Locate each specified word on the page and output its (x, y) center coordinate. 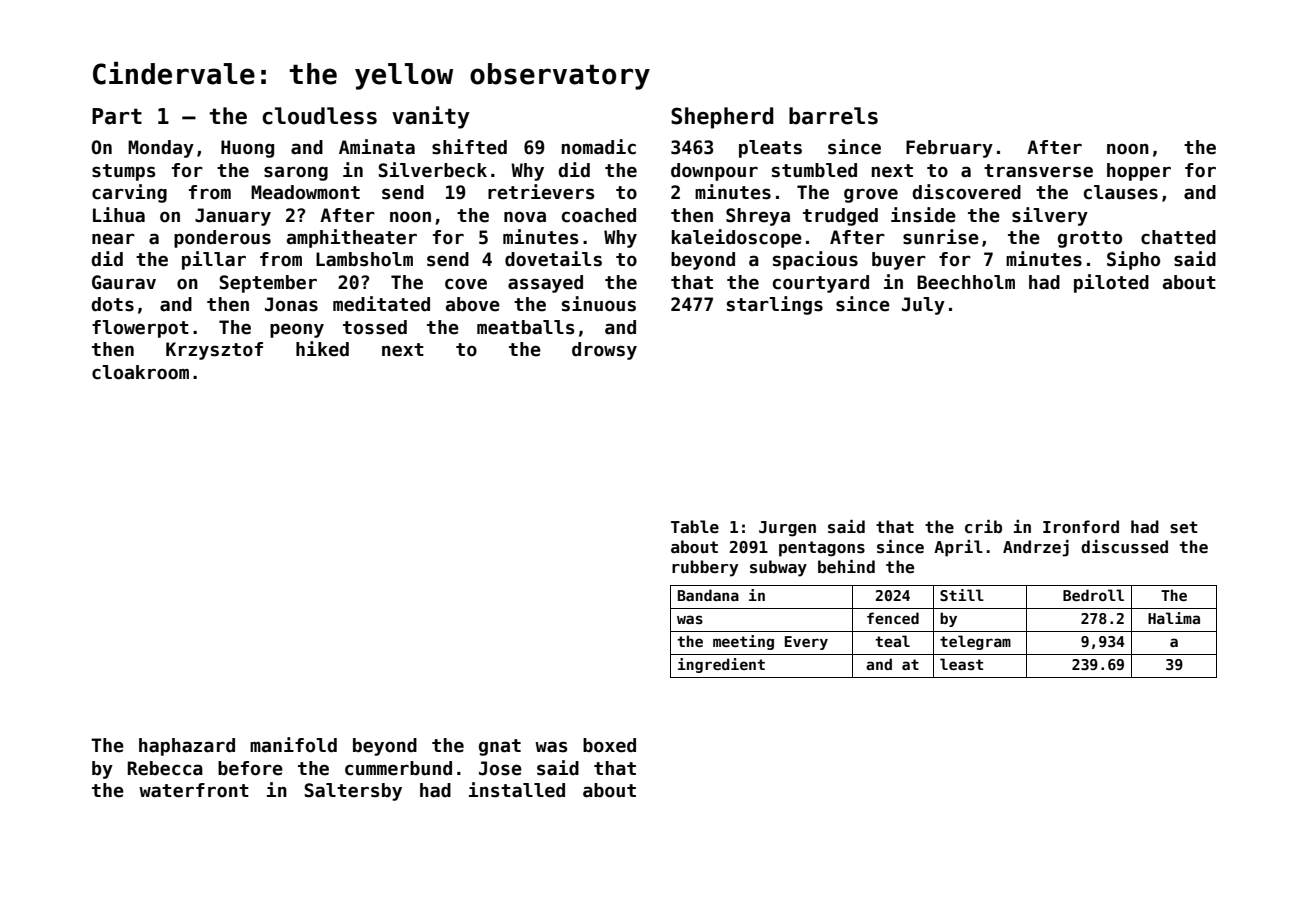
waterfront (194, 790)
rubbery (705, 568)
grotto (1090, 239)
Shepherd (722, 118)
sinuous (599, 304)
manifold (293, 745)
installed (517, 790)
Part (117, 116)
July (923, 306)
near (113, 239)
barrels (833, 116)
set (1184, 527)
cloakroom (140, 372)
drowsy (604, 351)
